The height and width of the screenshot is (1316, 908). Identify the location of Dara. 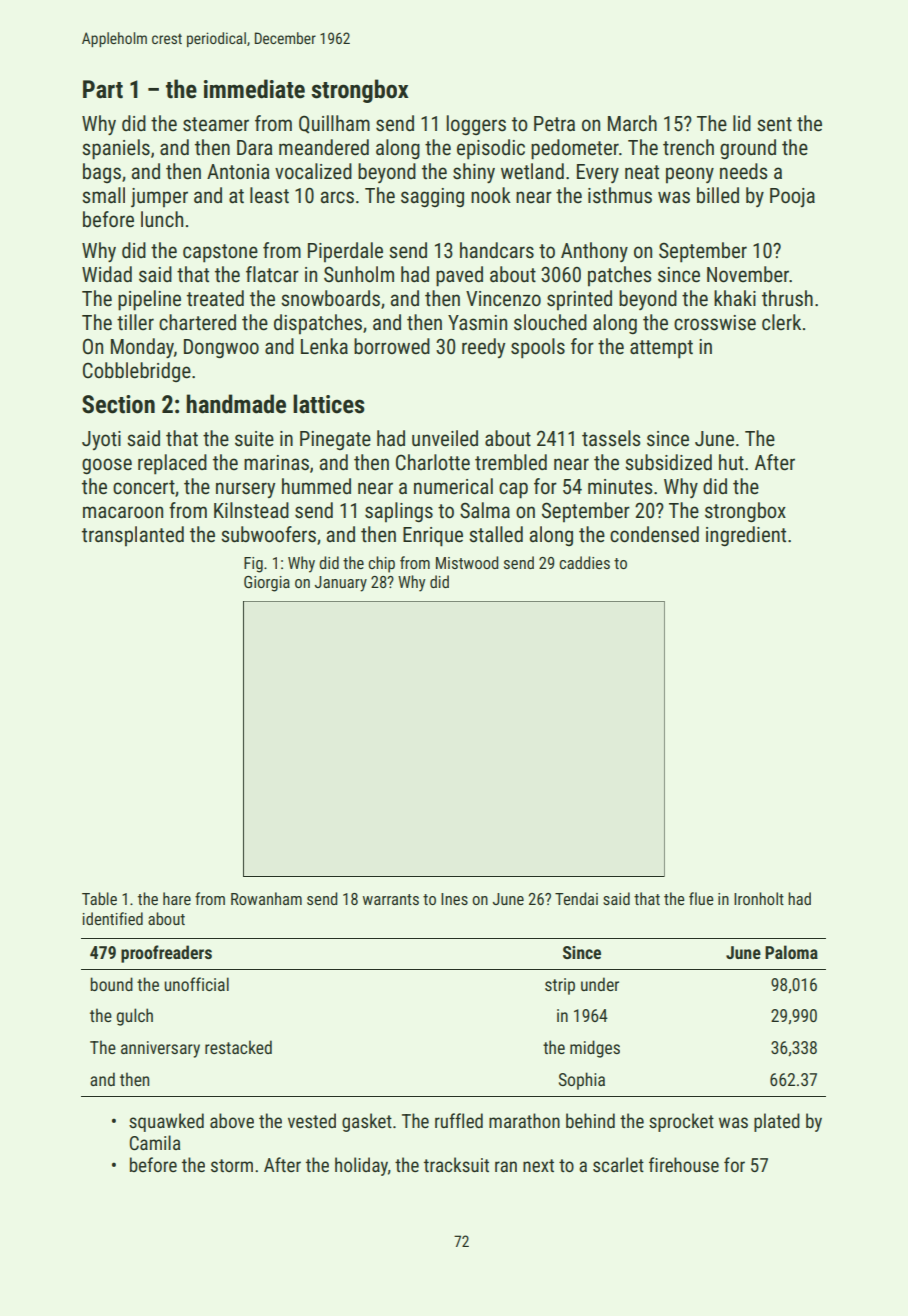
(254, 147).
